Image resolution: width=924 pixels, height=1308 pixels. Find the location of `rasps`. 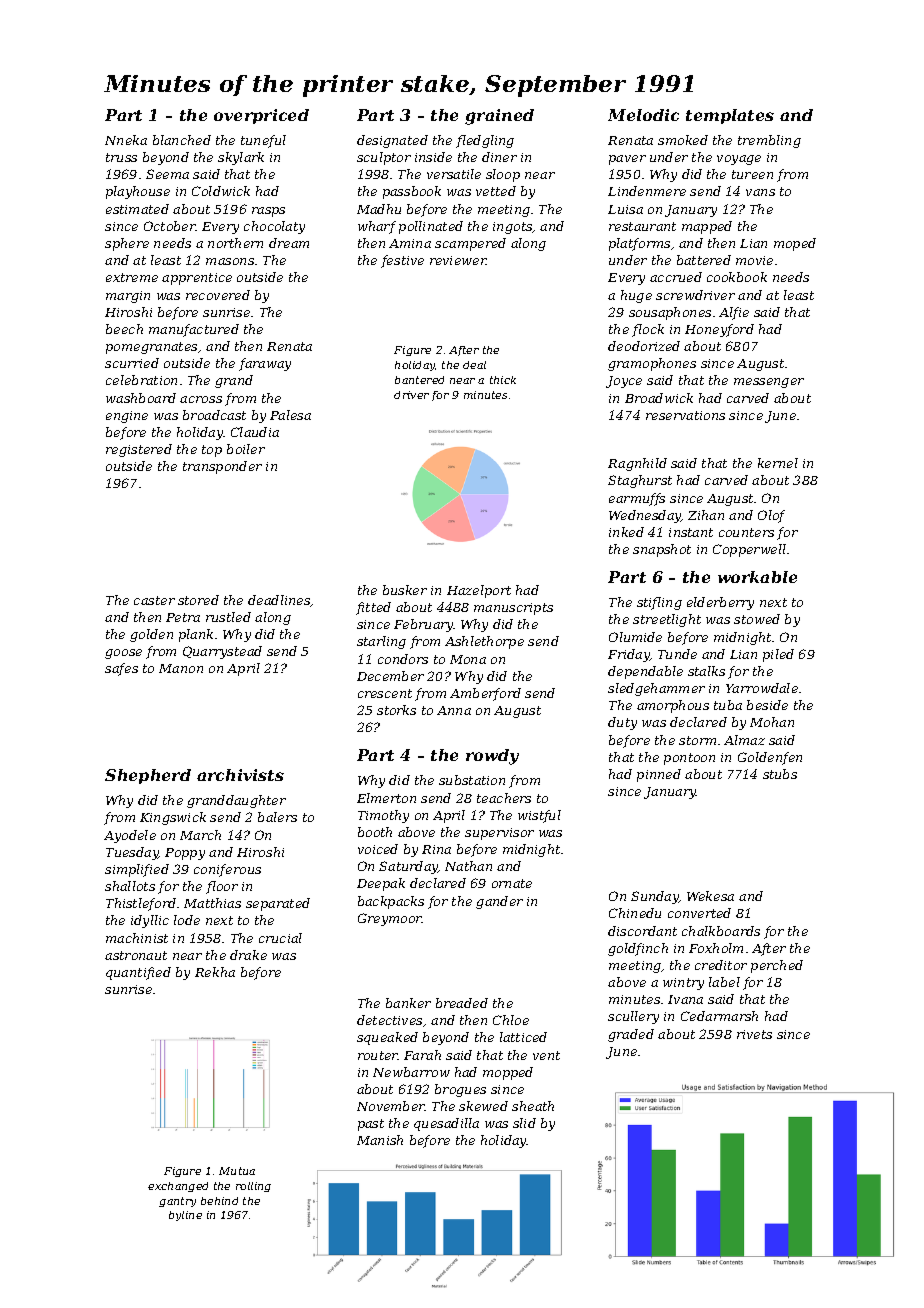

rasps is located at coordinates (268, 212).
